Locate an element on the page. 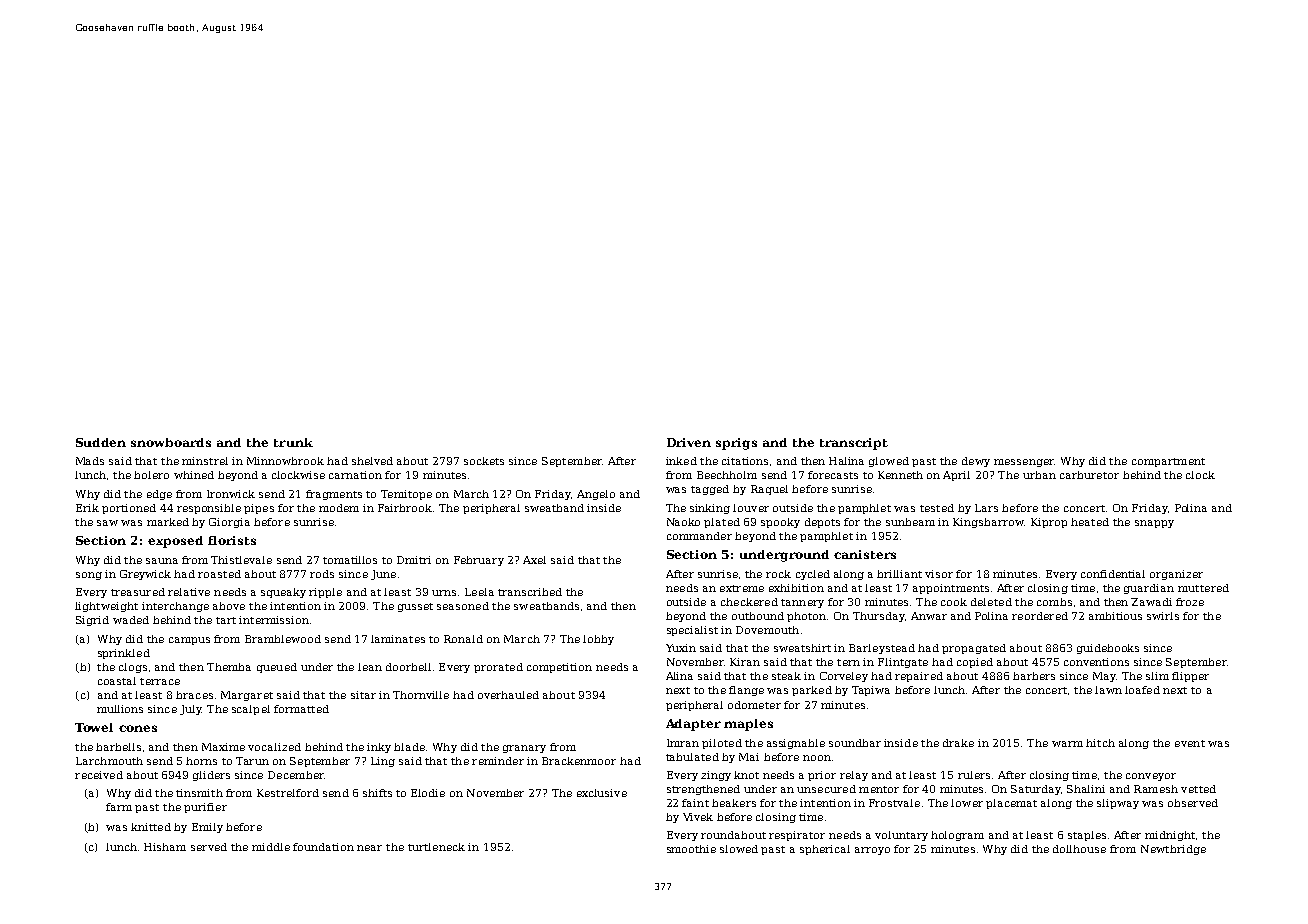 Image resolution: width=1308 pixels, height=924 pixels. Sudden is located at coordinates (101, 442).
